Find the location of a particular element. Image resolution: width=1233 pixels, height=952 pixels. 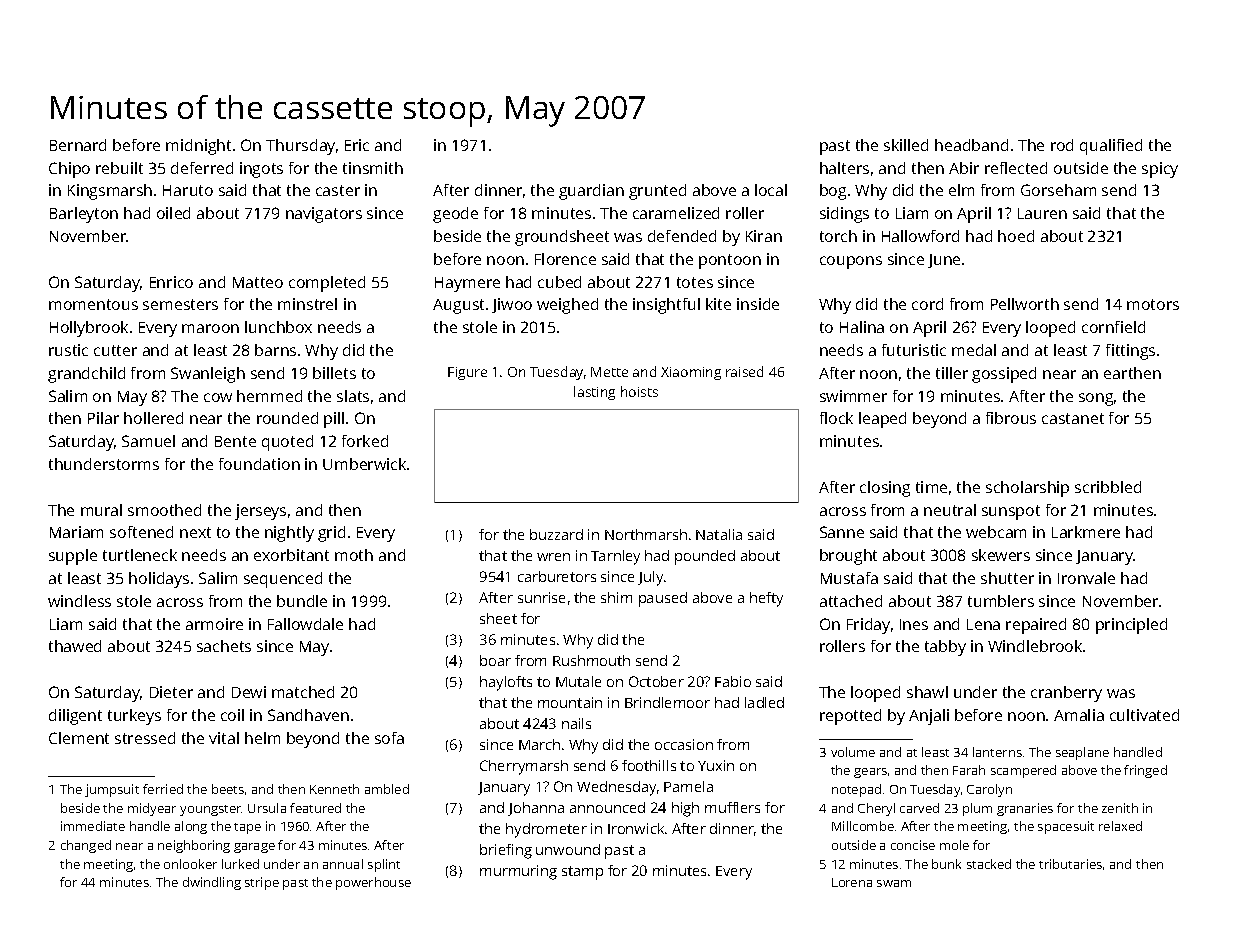

momentous is located at coordinates (93, 304).
